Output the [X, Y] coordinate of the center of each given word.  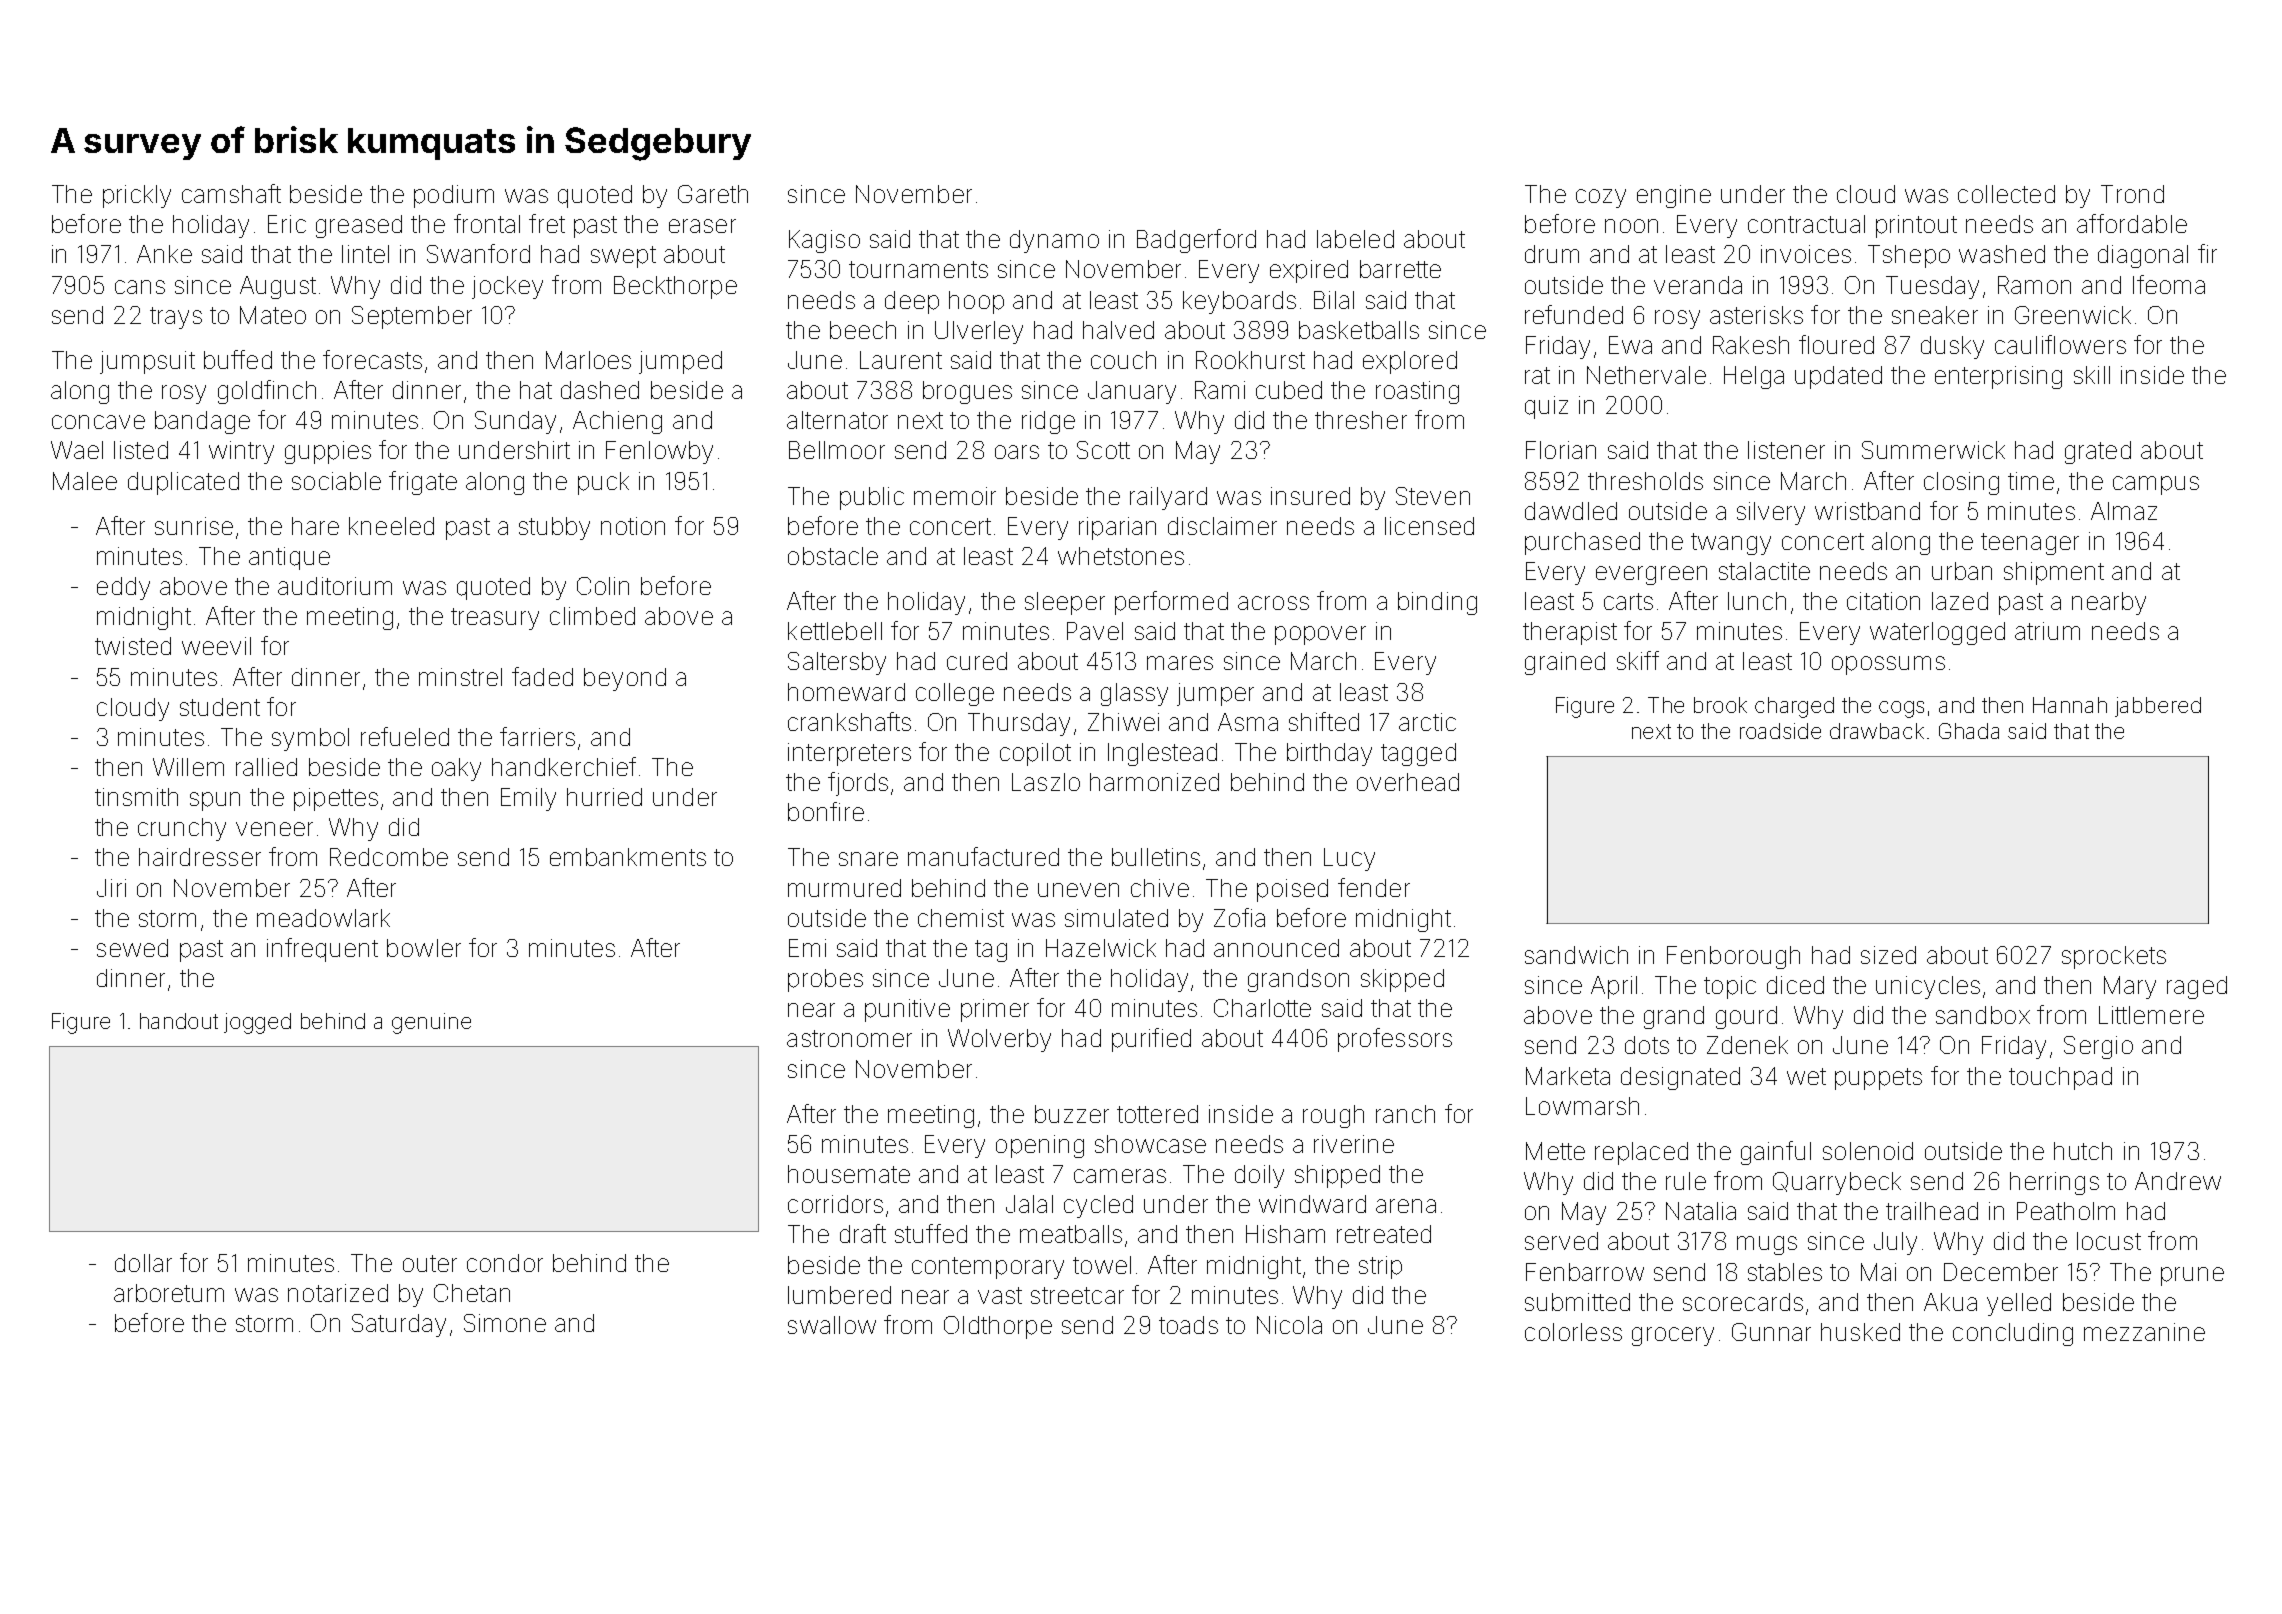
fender [1374, 887]
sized [1888, 955]
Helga [1754, 377]
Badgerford [1196, 241]
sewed [132, 948]
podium [454, 196]
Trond [2132, 194]
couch [1123, 360]
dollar [143, 1263]
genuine [431, 1023]
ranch [1405, 1114]
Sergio [2098, 1047]
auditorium [335, 586]
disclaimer [1222, 526]
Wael [77, 450]
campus [2156, 485]
